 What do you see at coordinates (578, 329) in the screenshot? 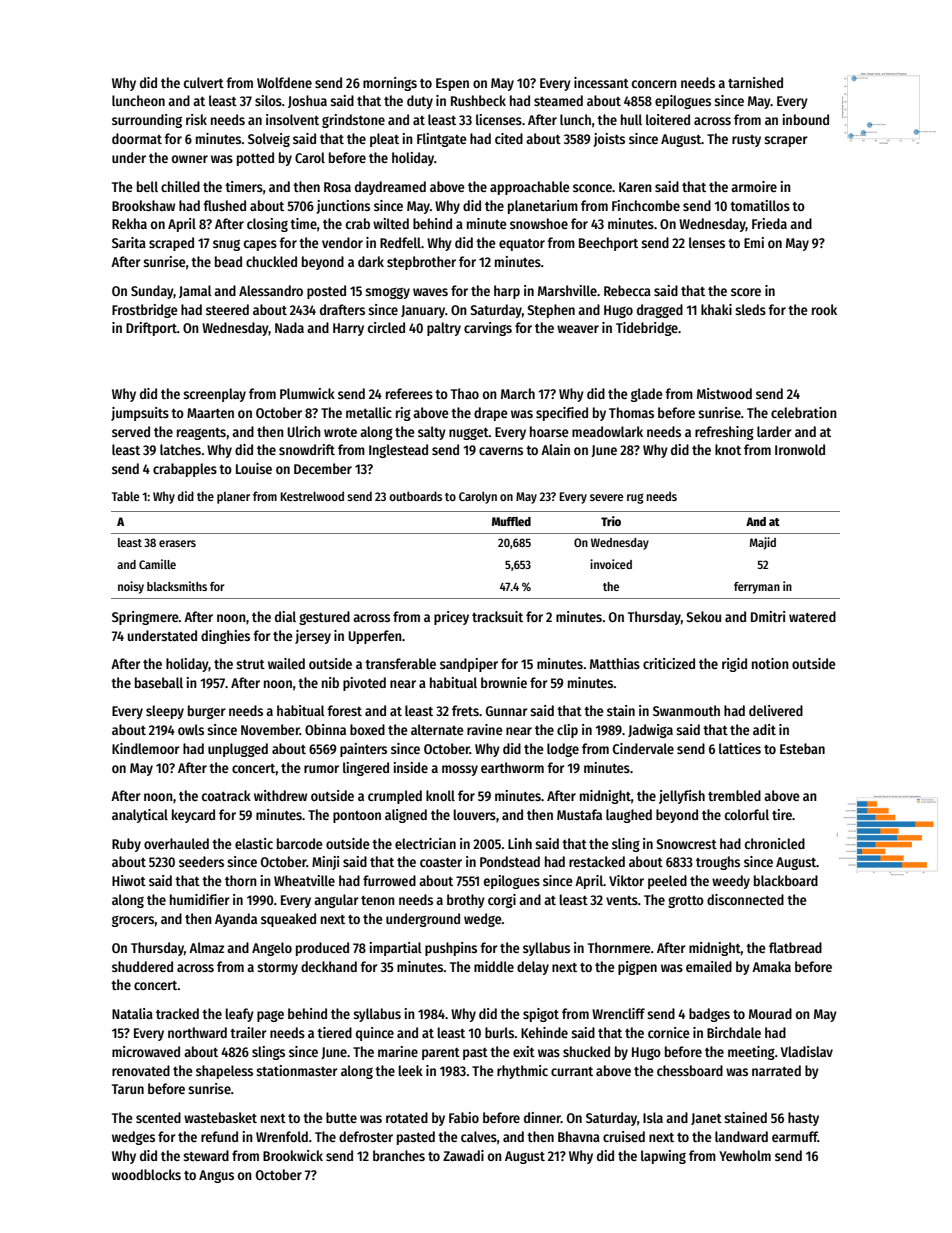
I see `weaver` at bounding box center [578, 329].
